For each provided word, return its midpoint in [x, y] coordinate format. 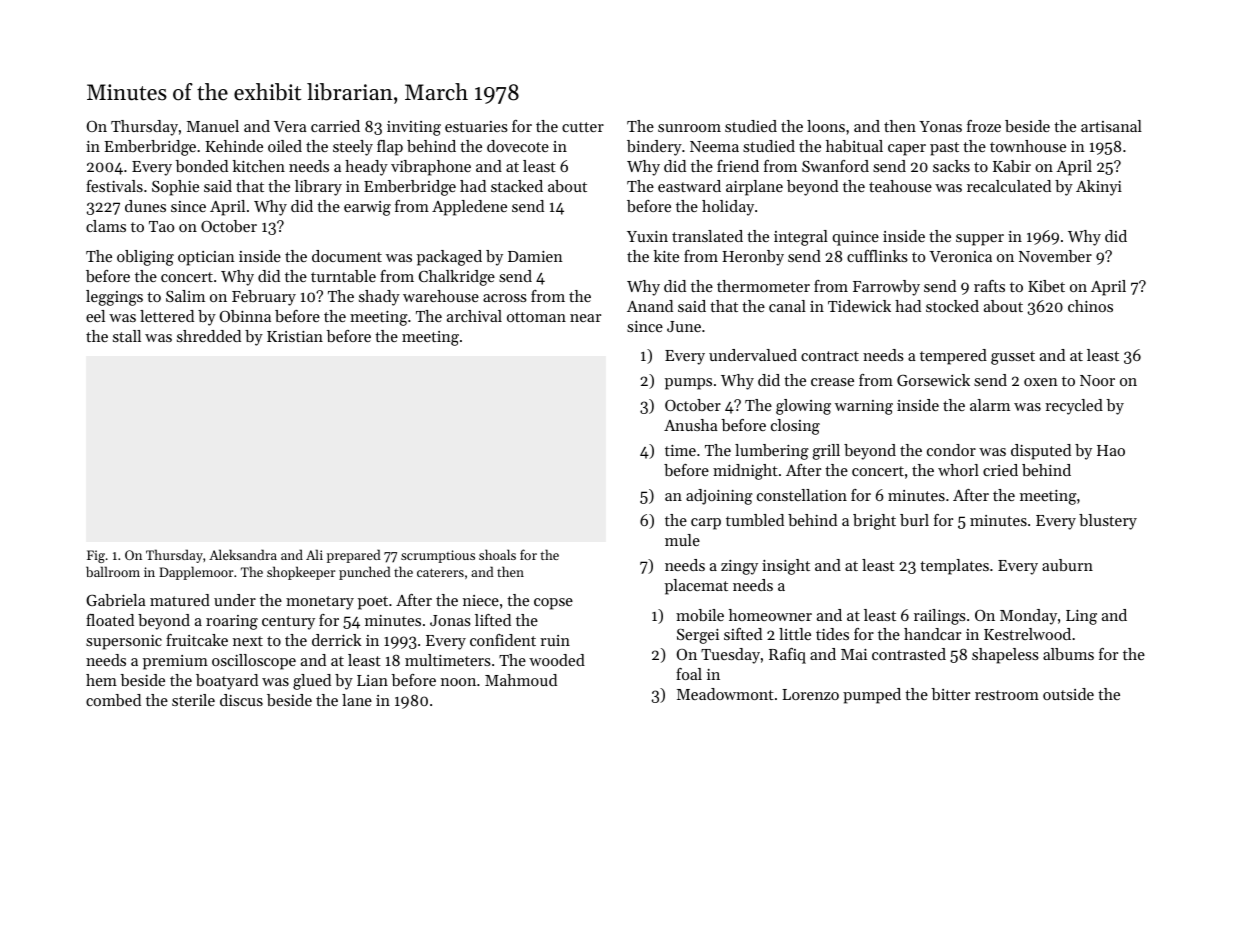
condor [951, 450]
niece [481, 600]
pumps [688, 384]
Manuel [213, 126]
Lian [372, 680]
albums [1068, 654]
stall [127, 336]
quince [855, 238]
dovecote [518, 146]
